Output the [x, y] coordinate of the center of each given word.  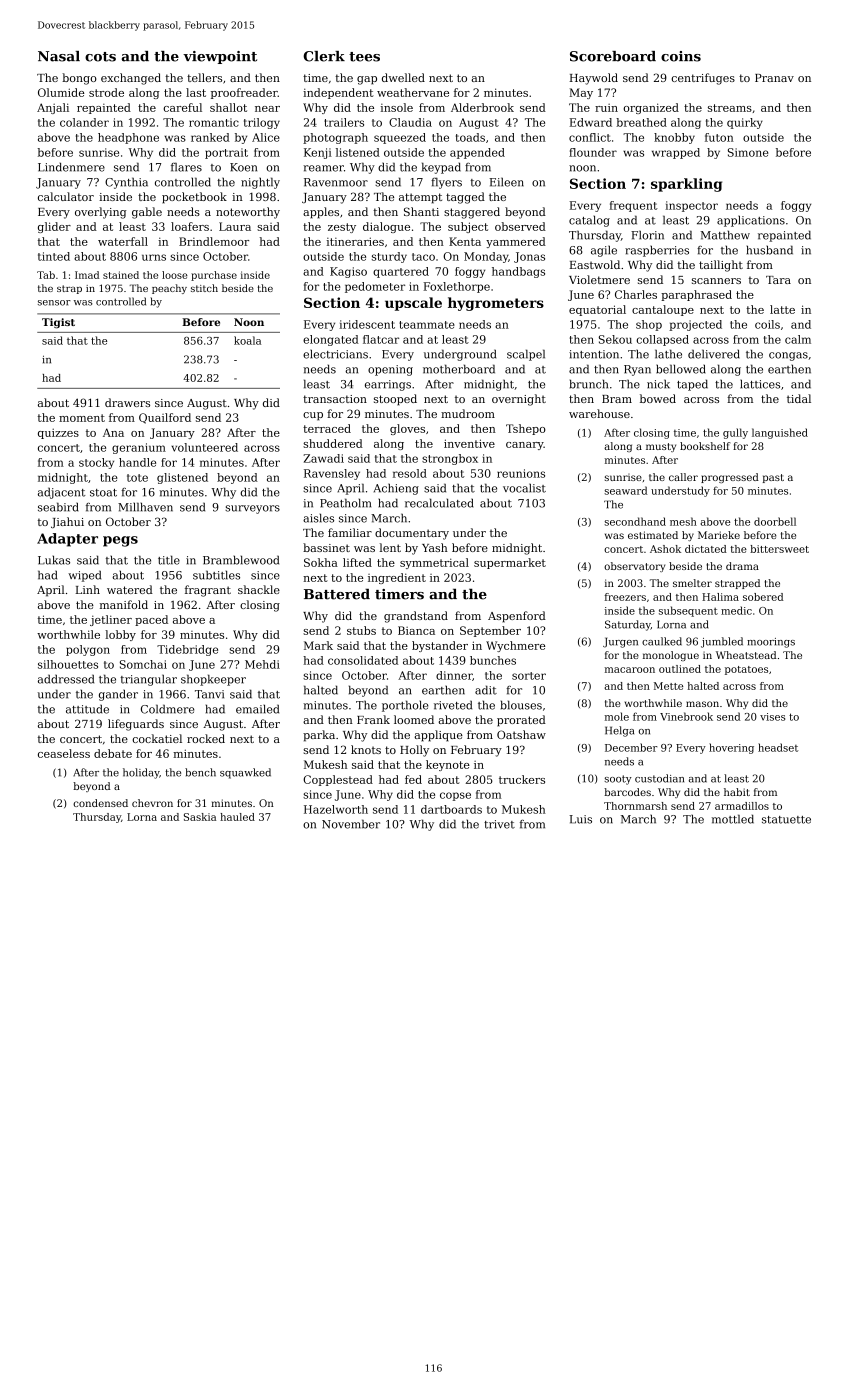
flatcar [381, 339]
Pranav [774, 78]
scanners [716, 281]
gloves [407, 429]
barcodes [627, 792]
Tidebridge [187, 650]
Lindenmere [71, 167]
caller [683, 477]
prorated [521, 721]
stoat [103, 493]
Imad [87, 275]
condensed [100, 803]
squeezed [400, 138]
